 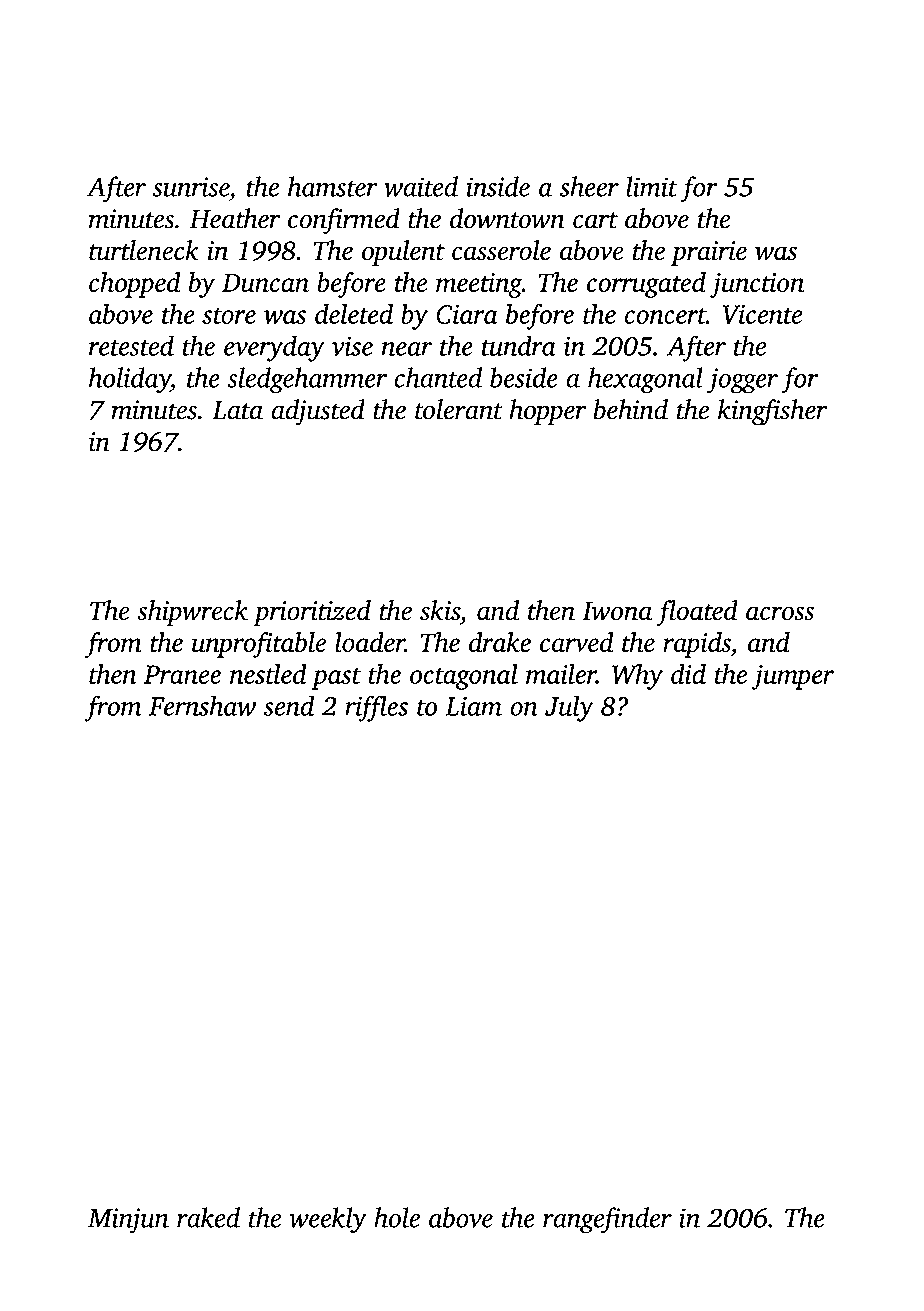 What do you see at coordinates (208, 1217) in the screenshot?
I see `raked` at bounding box center [208, 1217].
